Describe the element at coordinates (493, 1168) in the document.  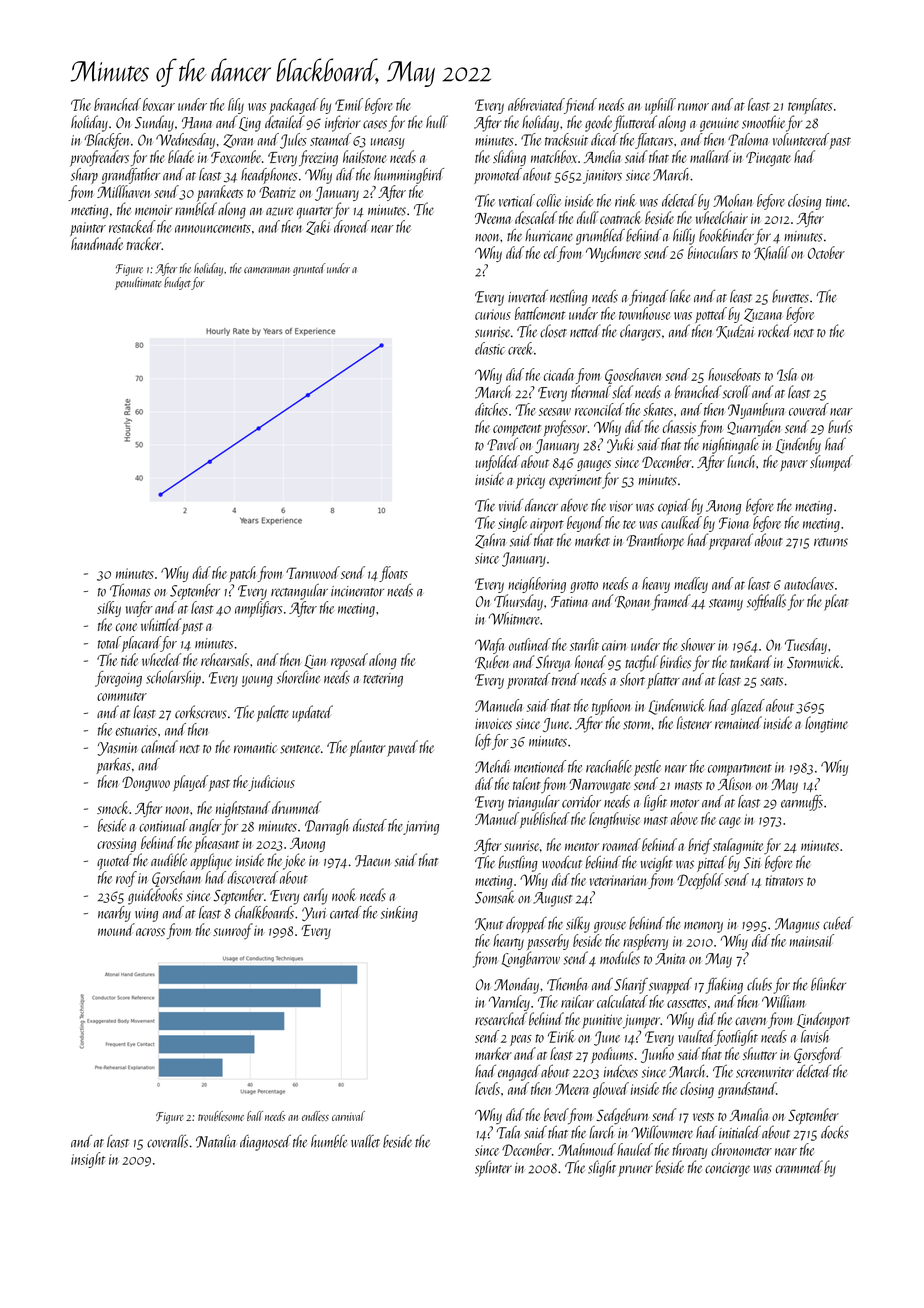
I see `splinter` at that location.
